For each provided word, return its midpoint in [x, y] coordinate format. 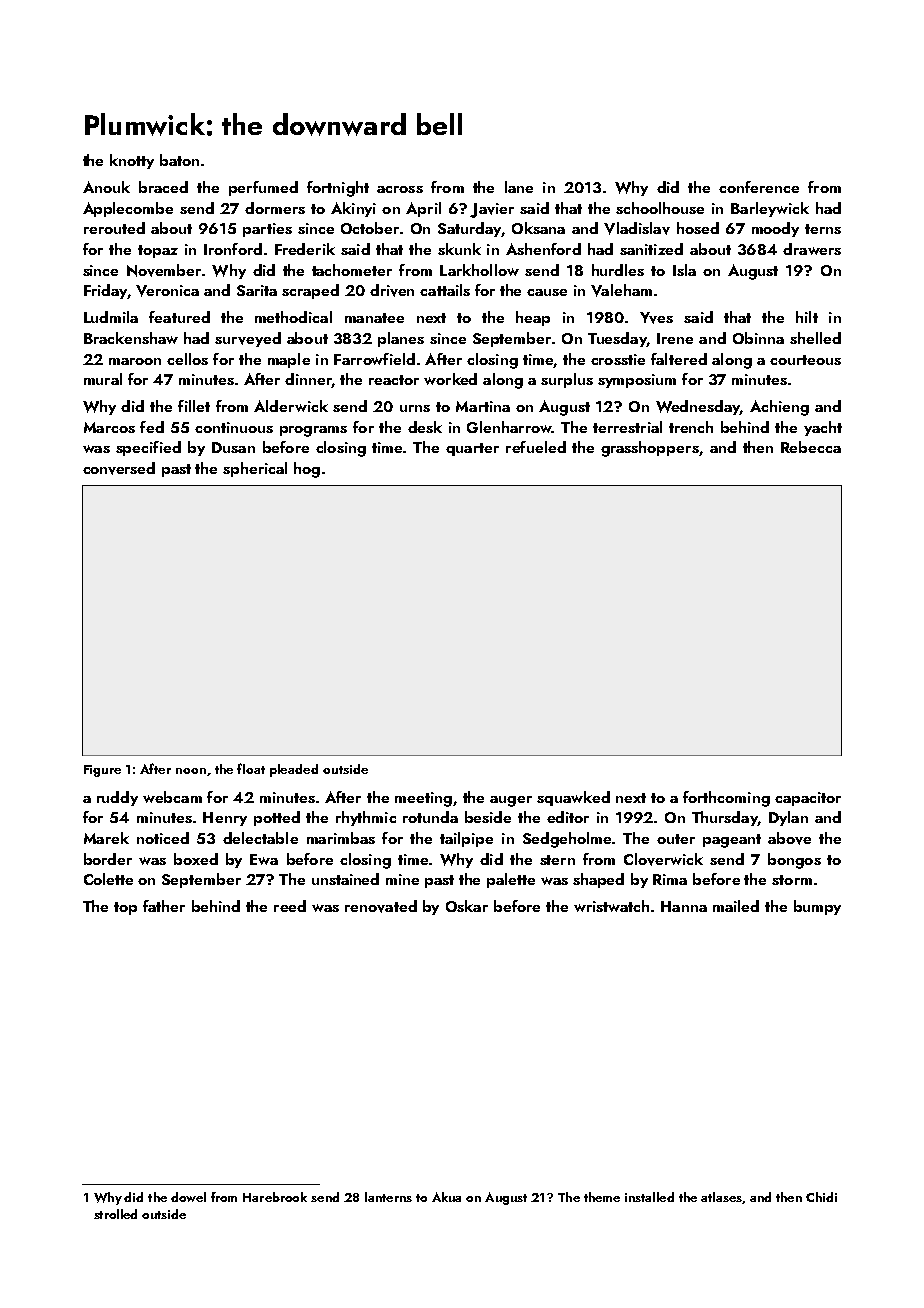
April [423, 209]
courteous [805, 360]
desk [425, 427]
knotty [132, 161]
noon [191, 771]
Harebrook [275, 1197]
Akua [446, 1197]
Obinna [758, 338]
